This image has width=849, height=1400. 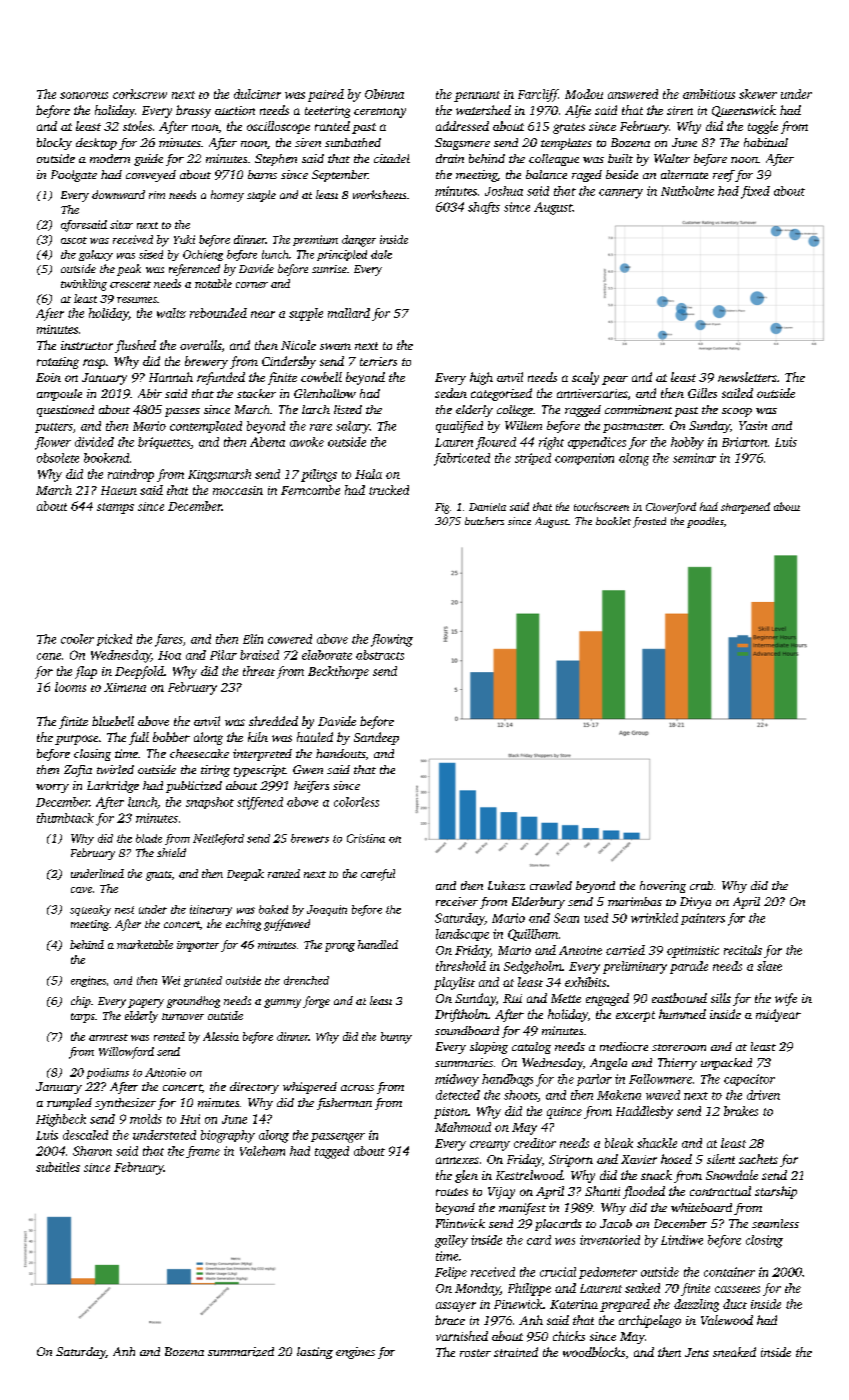 I want to click on Elderbury, so click(x=538, y=903).
